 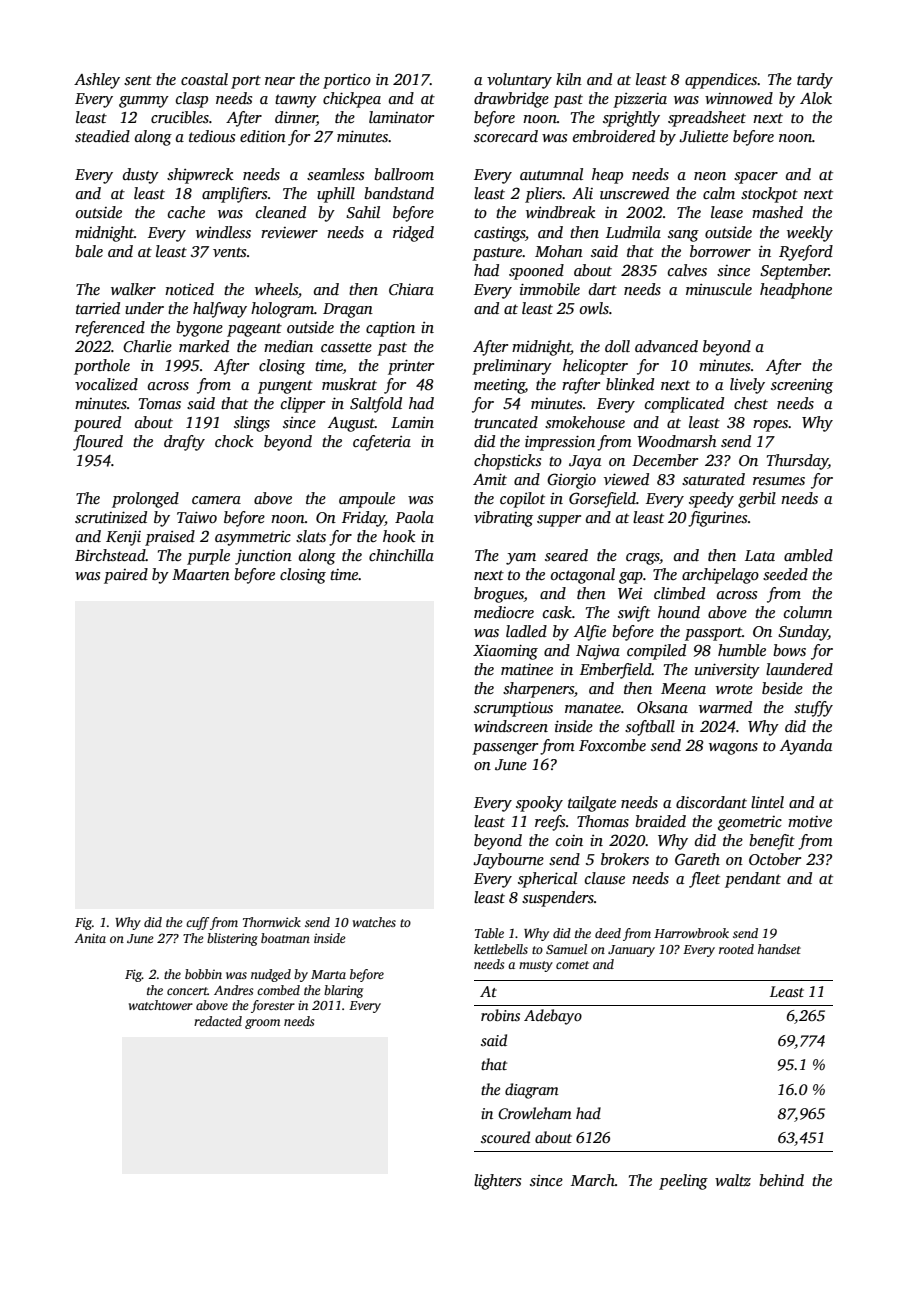 What do you see at coordinates (197, 923) in the screenshot?
I see `cuff` at bounding box center [197, 923].
